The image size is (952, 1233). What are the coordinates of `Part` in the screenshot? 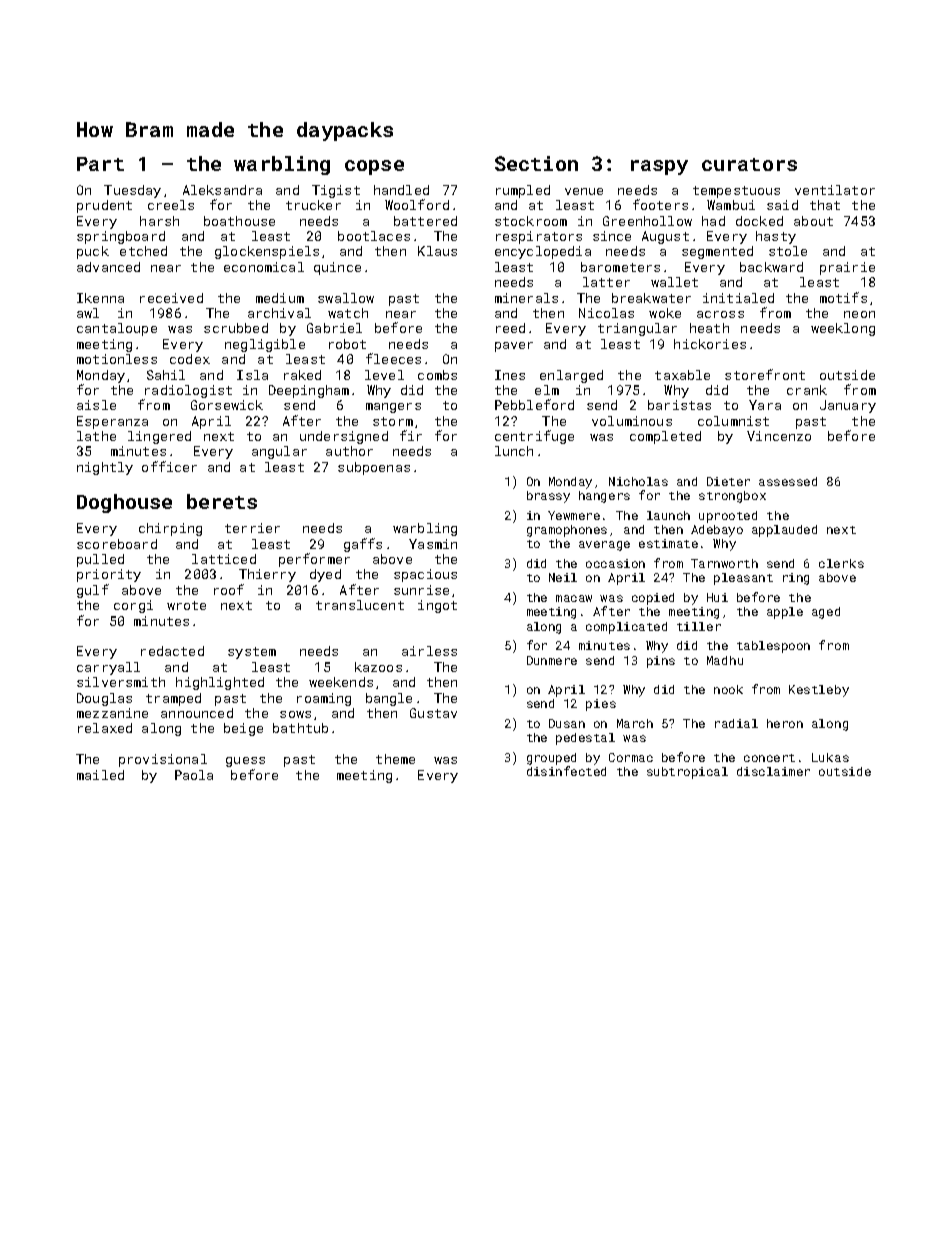 It's located at (100, 164).
